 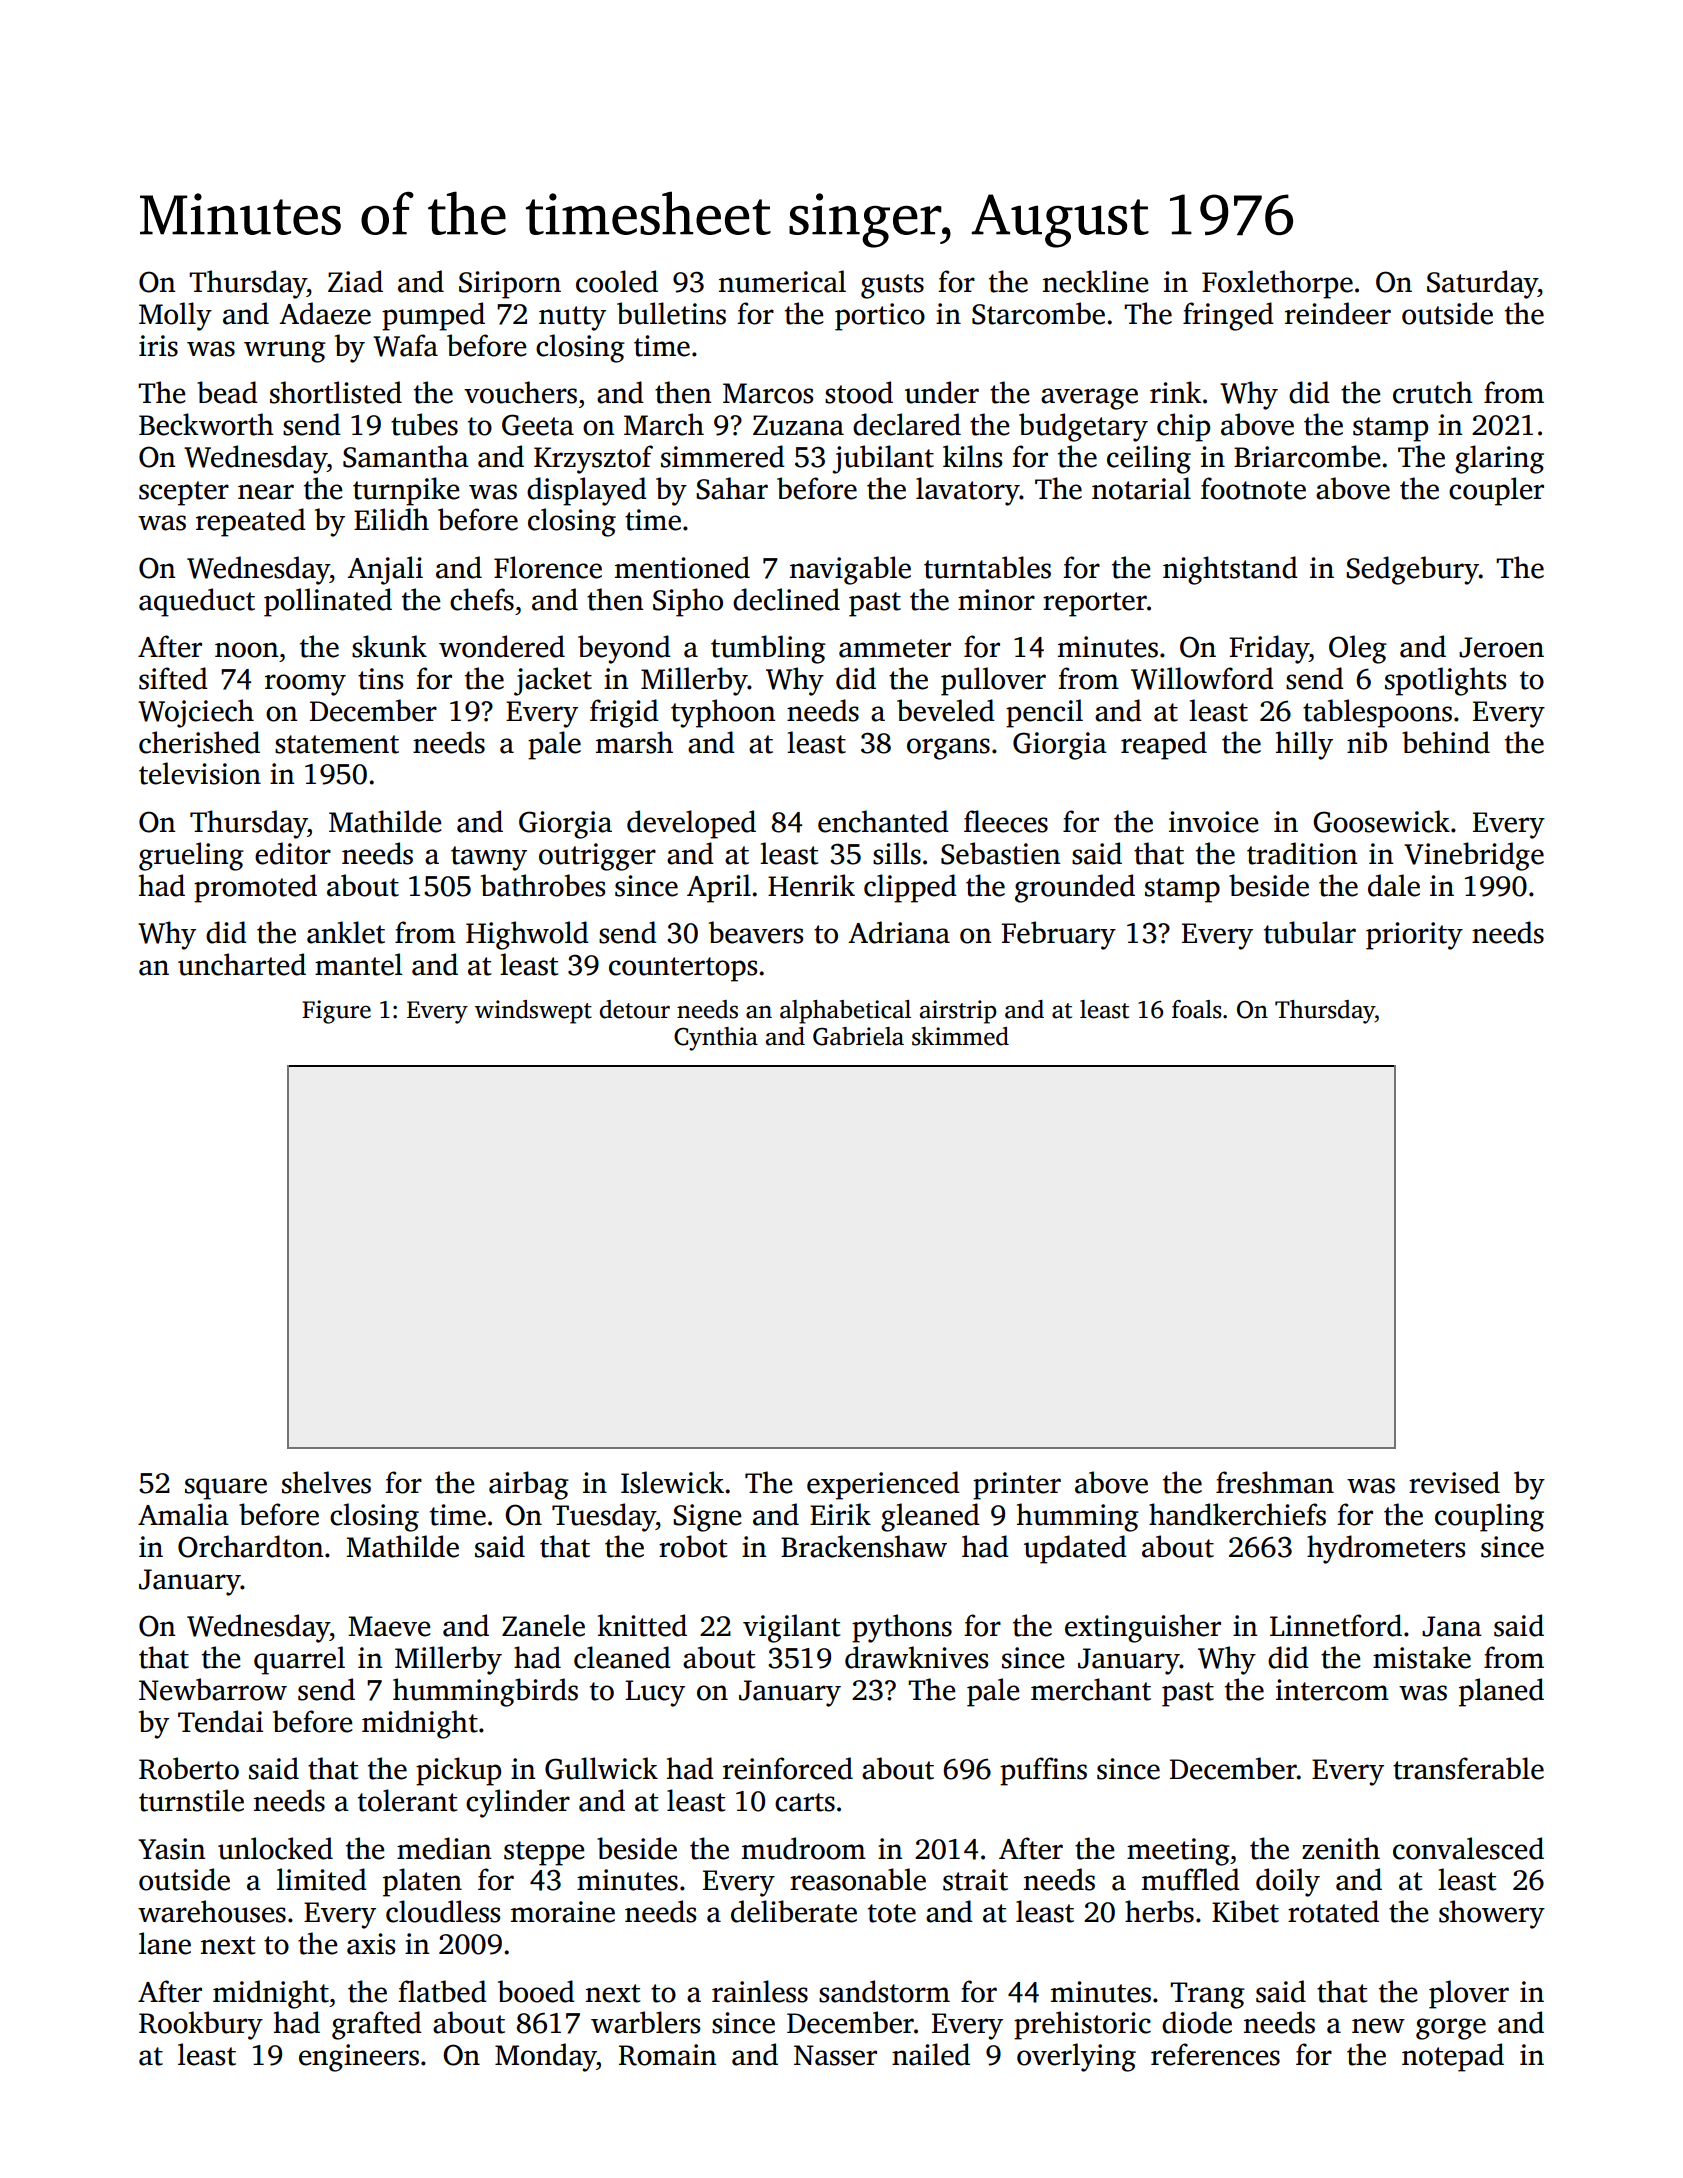 I want to click on uncharted, so click(x=242, y=964).
